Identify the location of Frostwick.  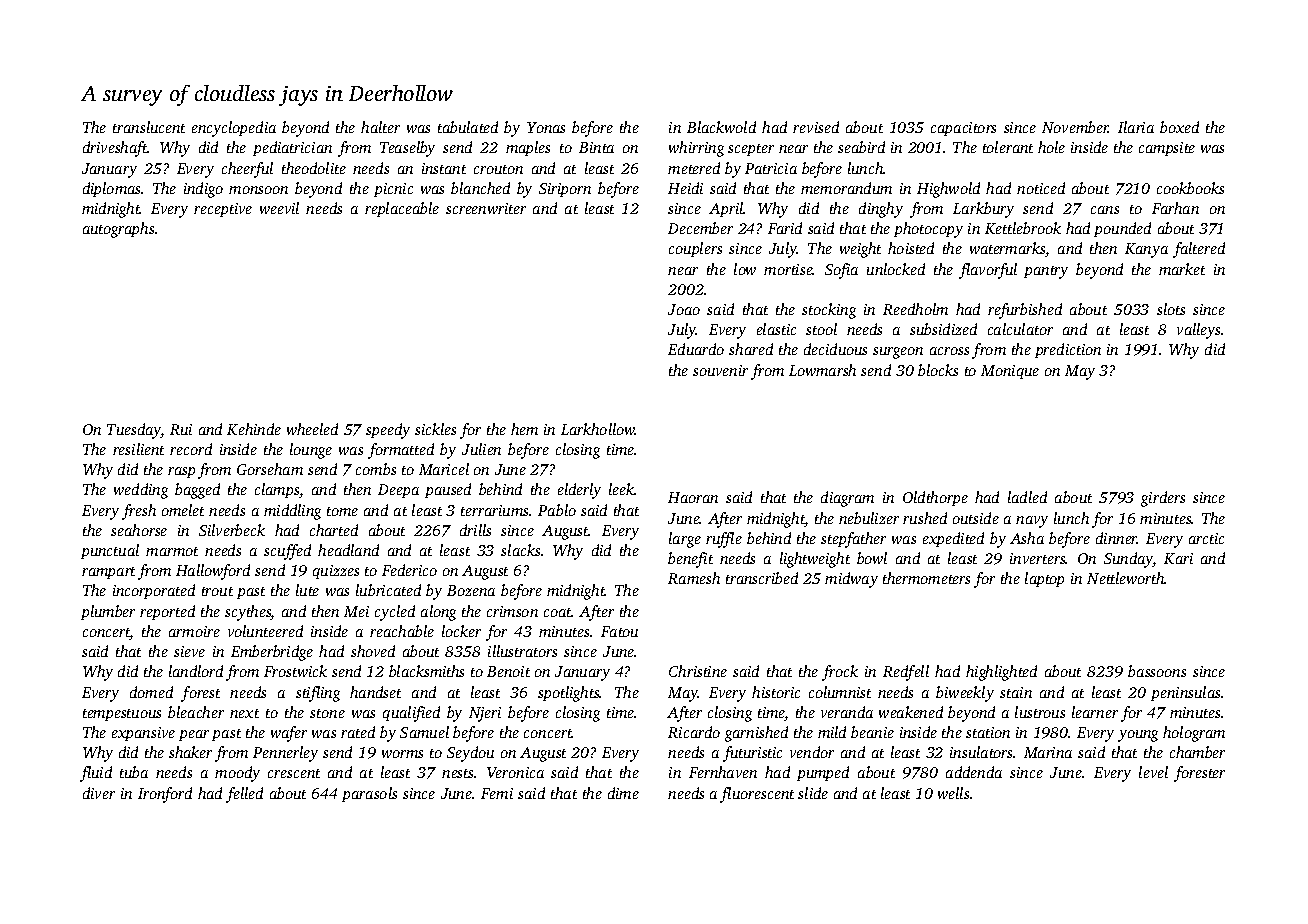
(295, 671).
